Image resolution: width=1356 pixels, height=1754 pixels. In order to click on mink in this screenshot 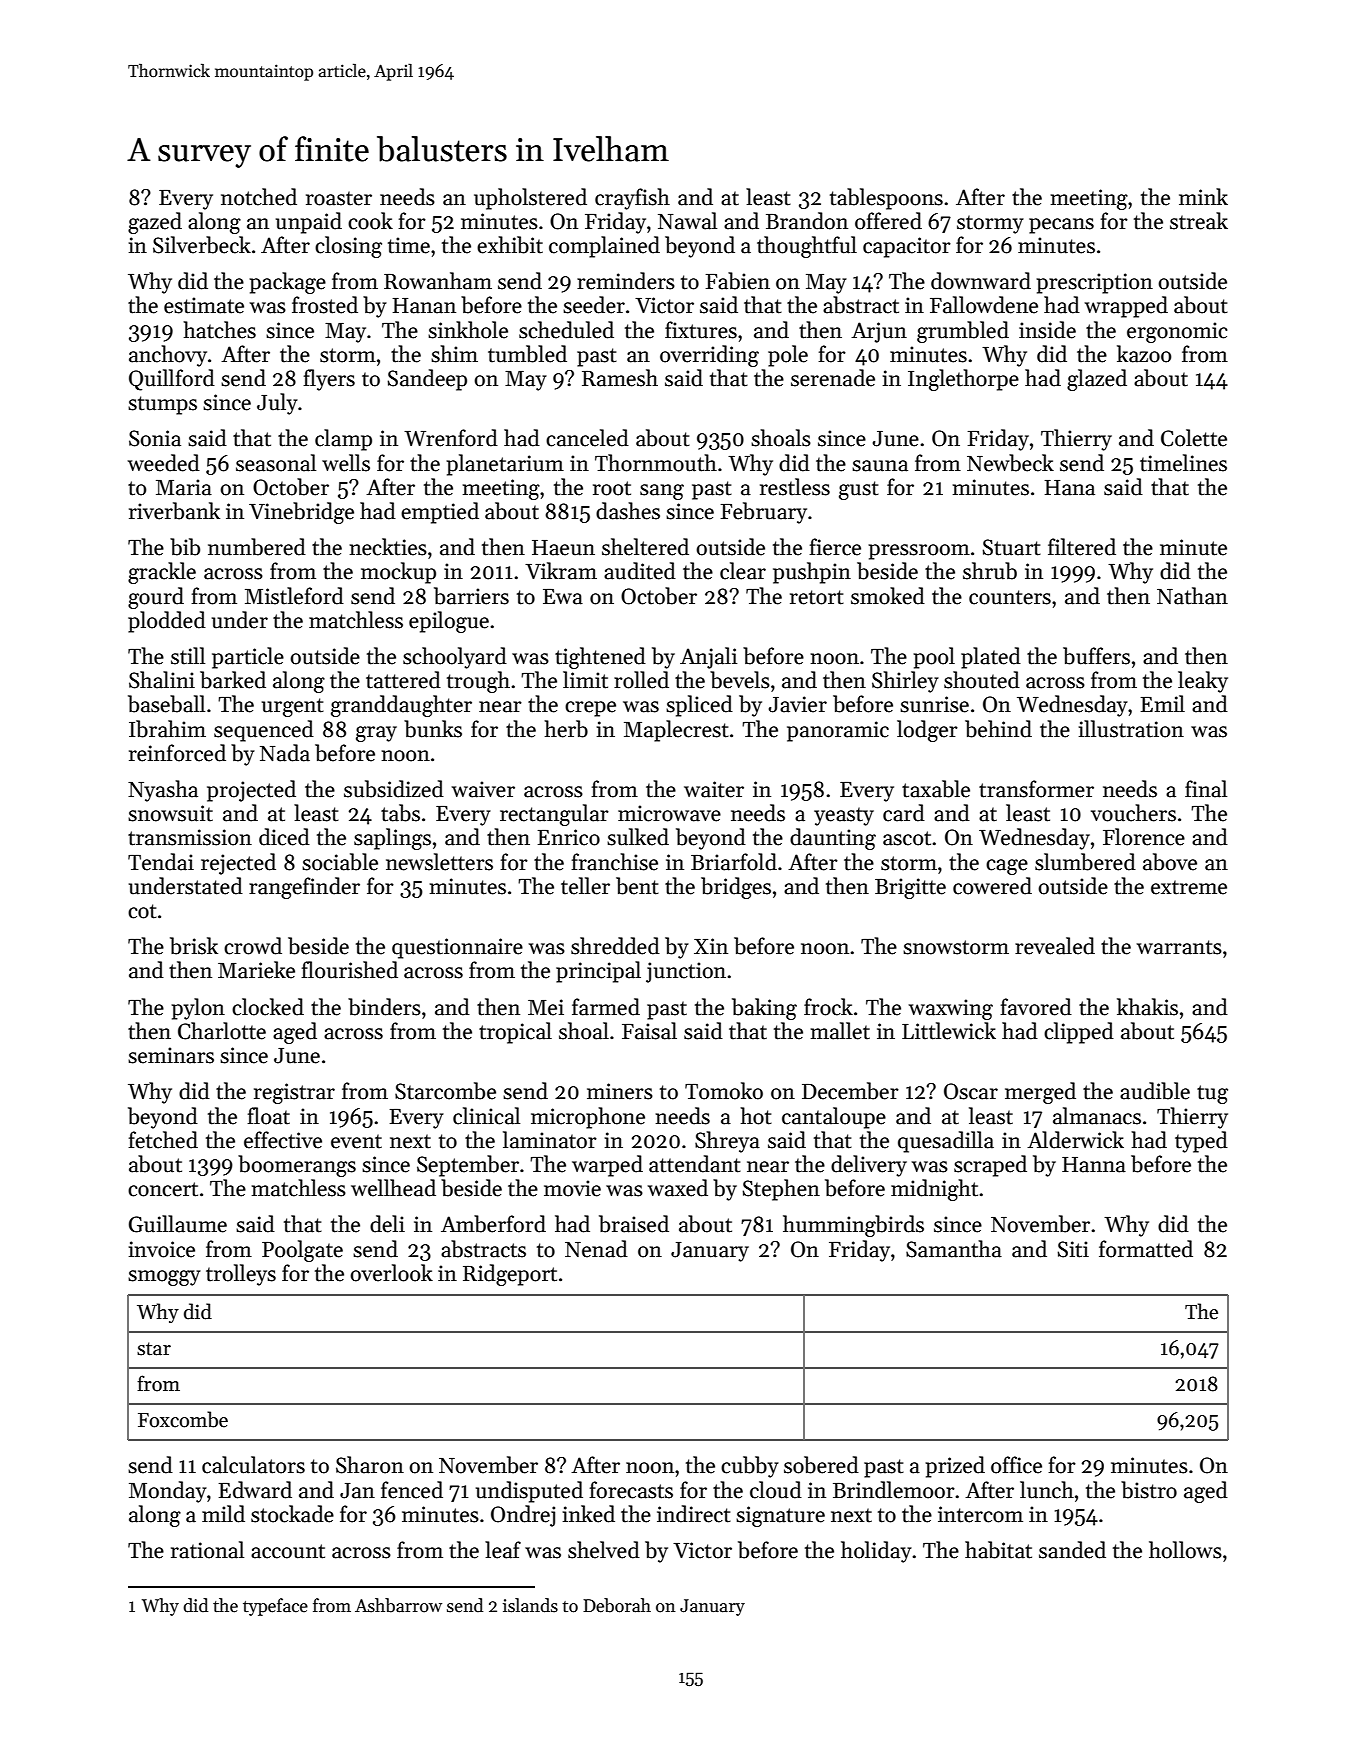, I will do `click(1203, 196)`.
